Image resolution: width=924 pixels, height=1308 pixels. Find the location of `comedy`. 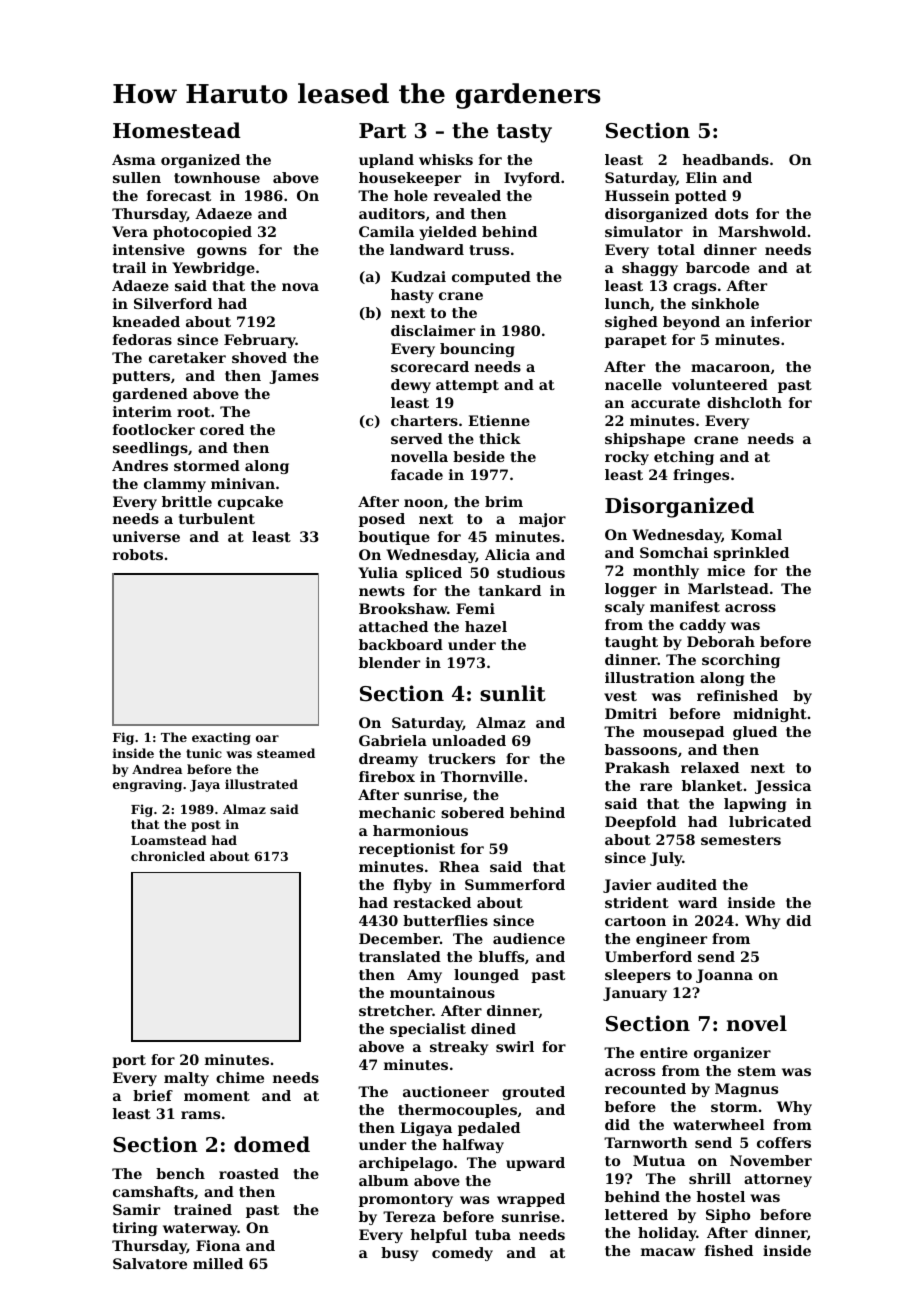

comedy is located at coordinates (462, 1254).
